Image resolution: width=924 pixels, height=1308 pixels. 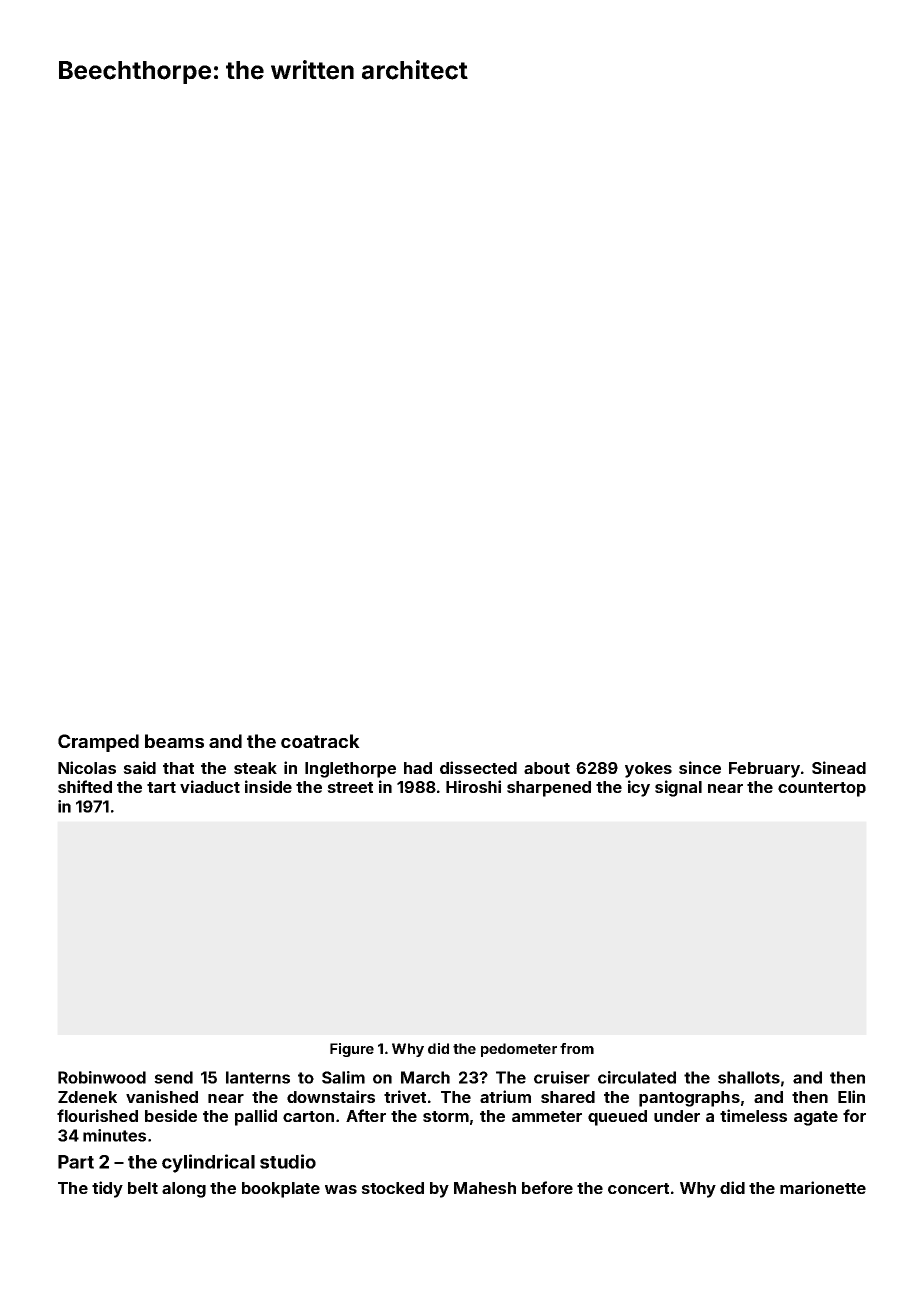 What do you see at coordinates (143, 1188) in the page?
I see `belt` at bounding box center [143, 1188].
